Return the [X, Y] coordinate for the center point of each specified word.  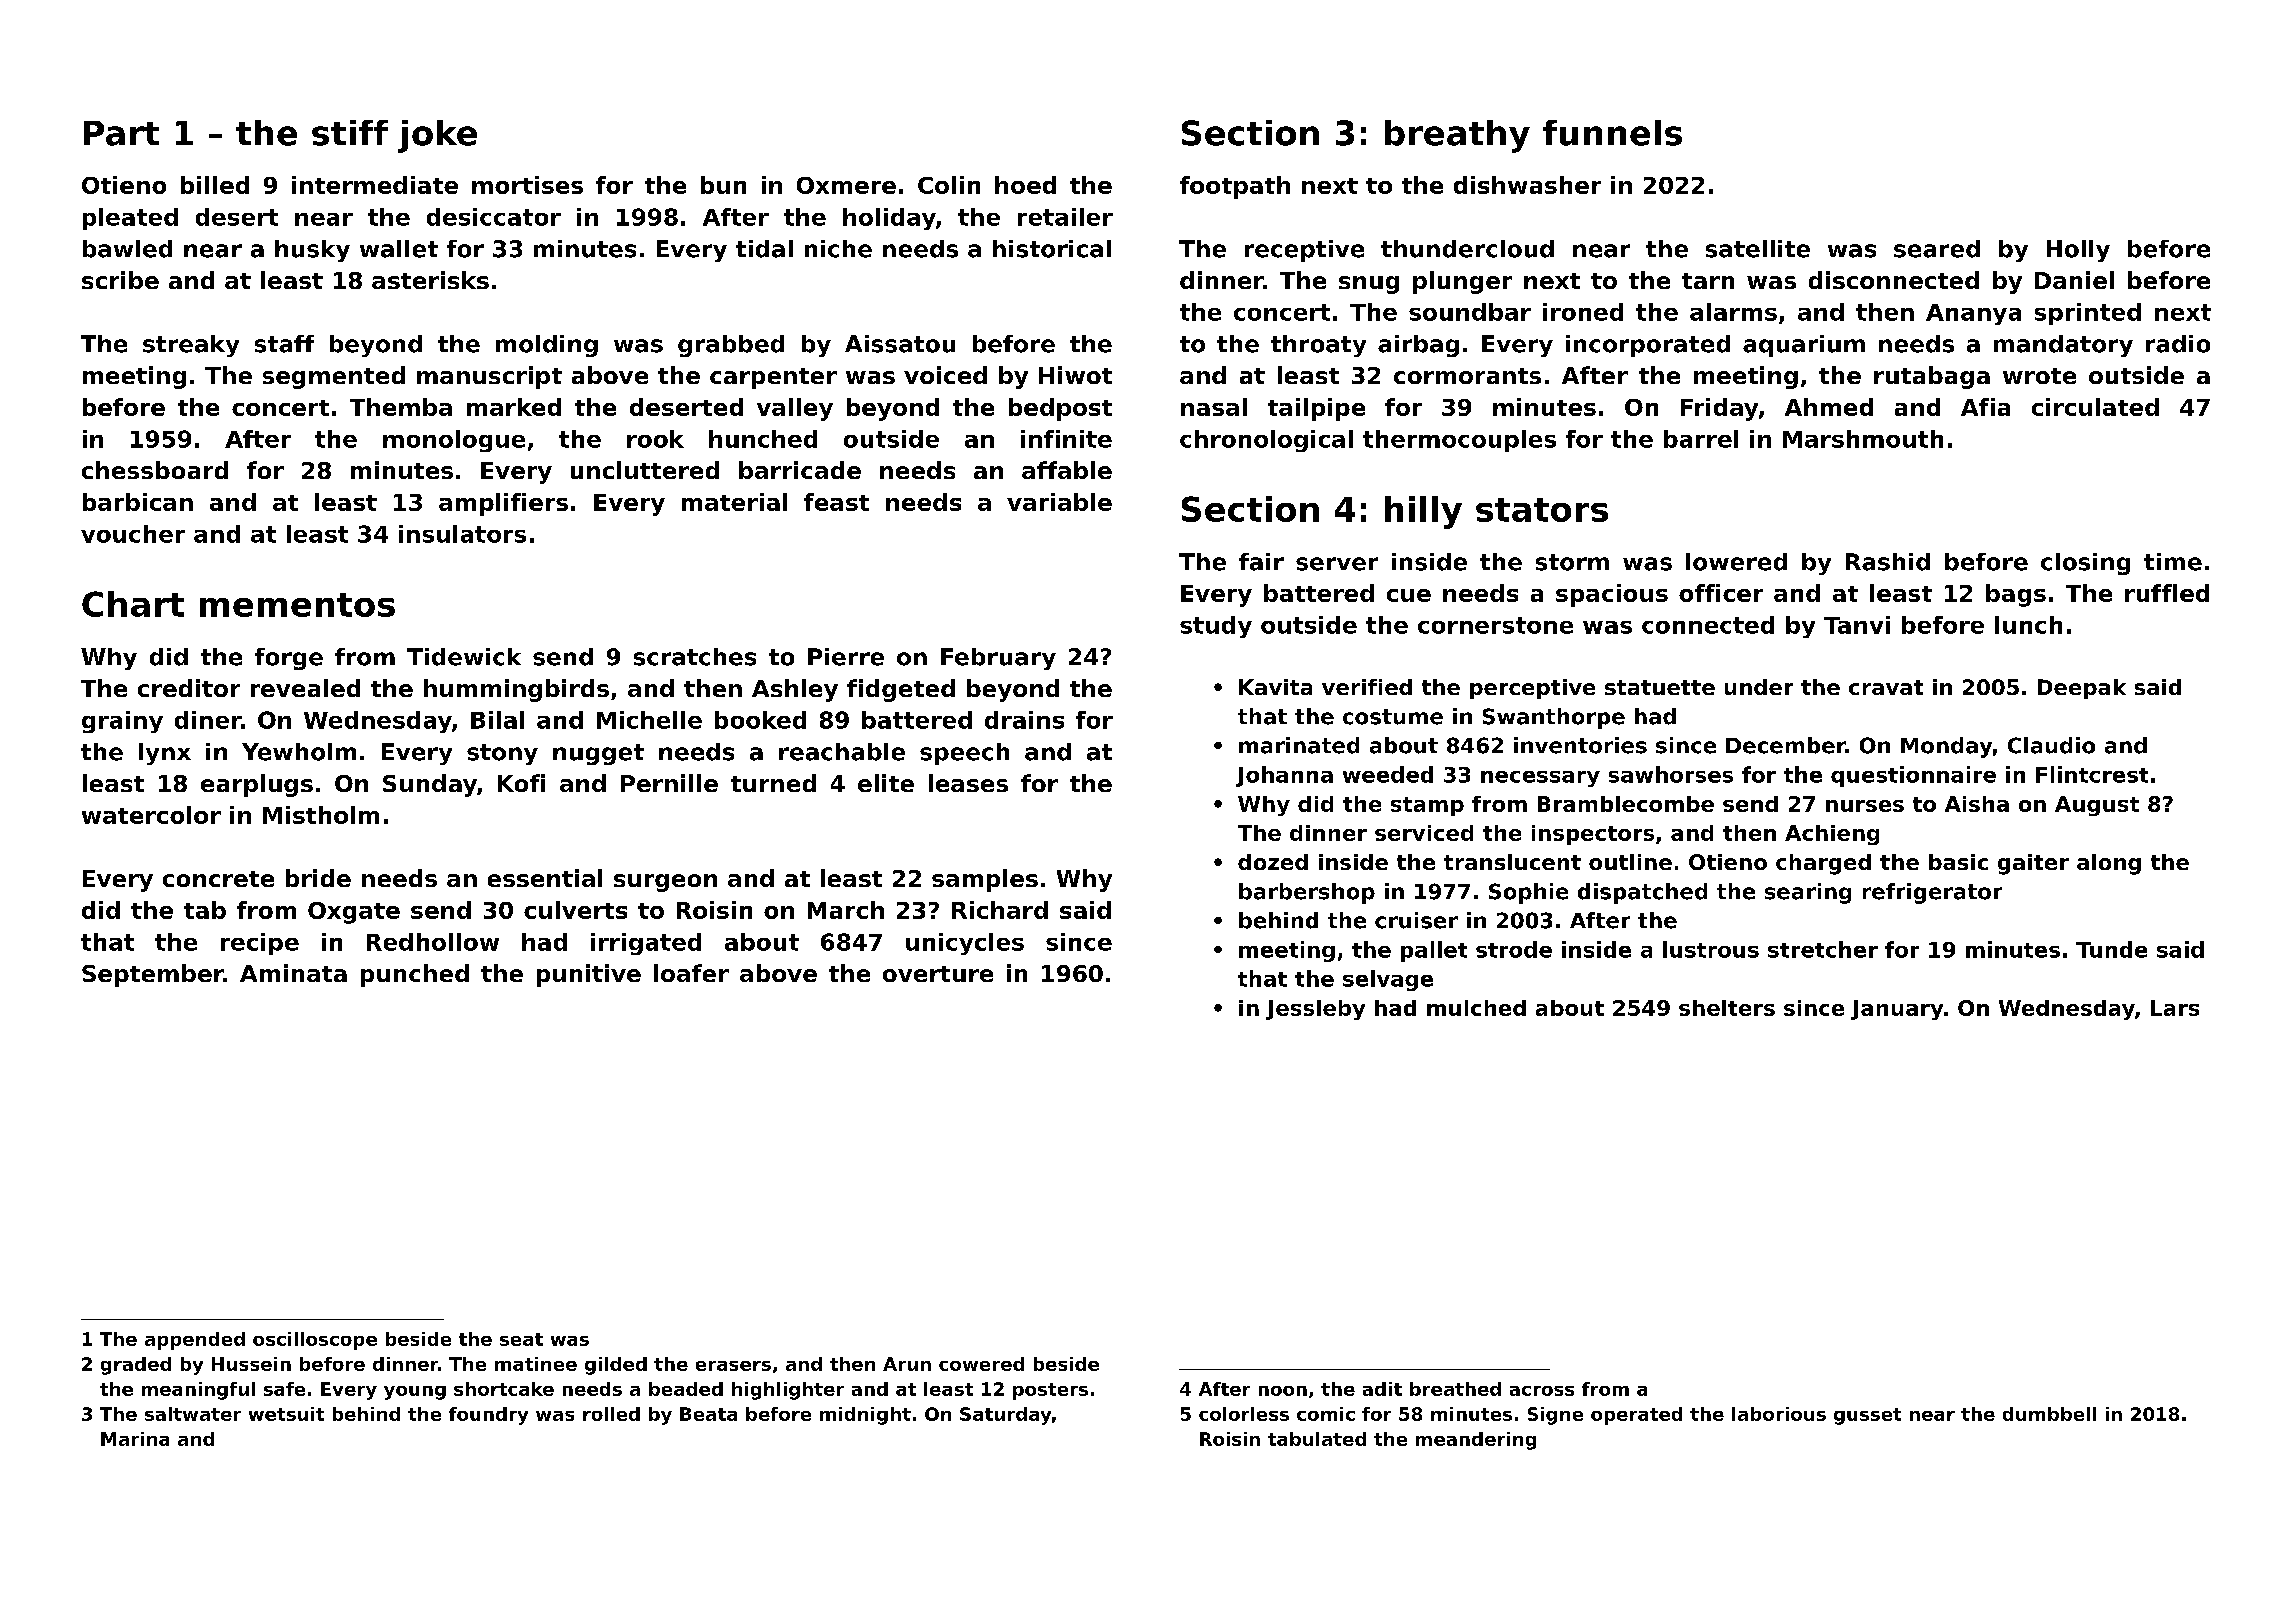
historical [1052, 249]
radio [2178, 344]
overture [938, 974]
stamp [1427, 806]
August [2097, 806]
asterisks [430, 280]
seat [521, 1339]
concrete [218, 879]
